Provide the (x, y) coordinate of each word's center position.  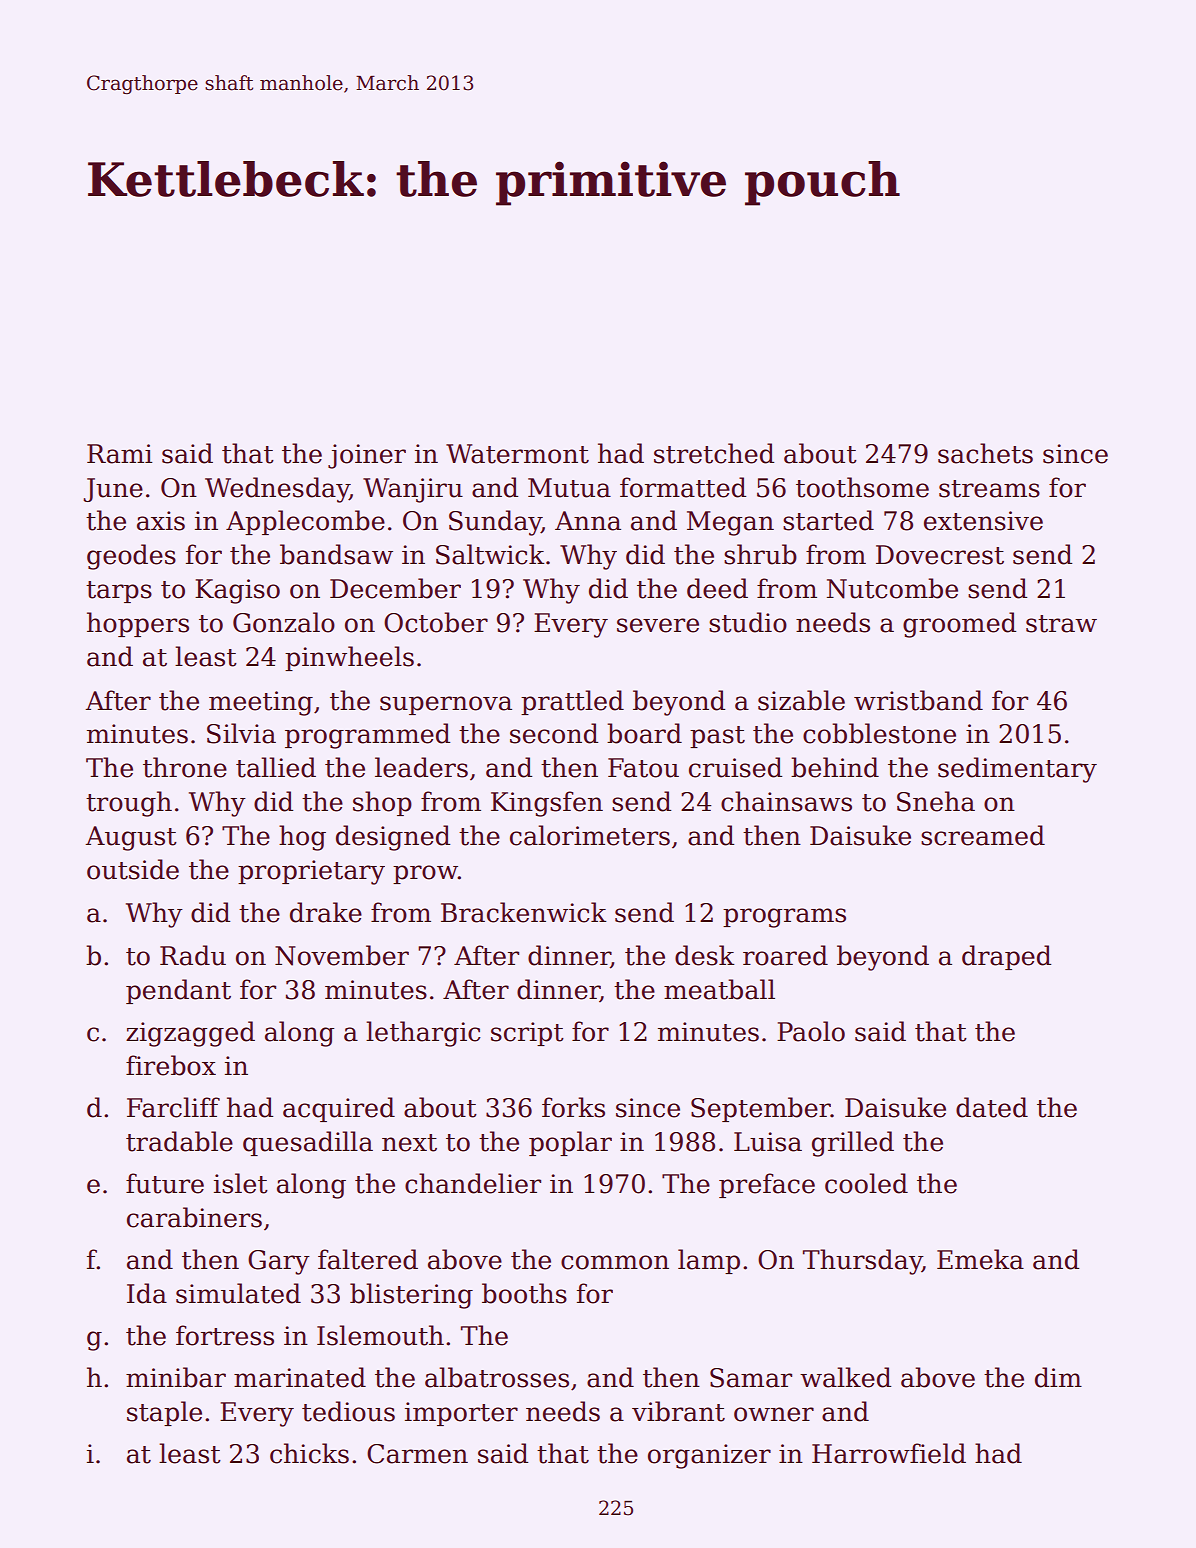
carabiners (194, 1217)
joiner (367, 456)
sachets (985, 453)
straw (1061, 624)
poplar (570, 1143)
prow (425, 874)
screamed (983, 835)
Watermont (517, 454)
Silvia (241, 733)
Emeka (980, 1259)
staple (164, 1413)
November (342, 955)
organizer (709, 1456)
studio (748, 622)
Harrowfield (889, 1453)
